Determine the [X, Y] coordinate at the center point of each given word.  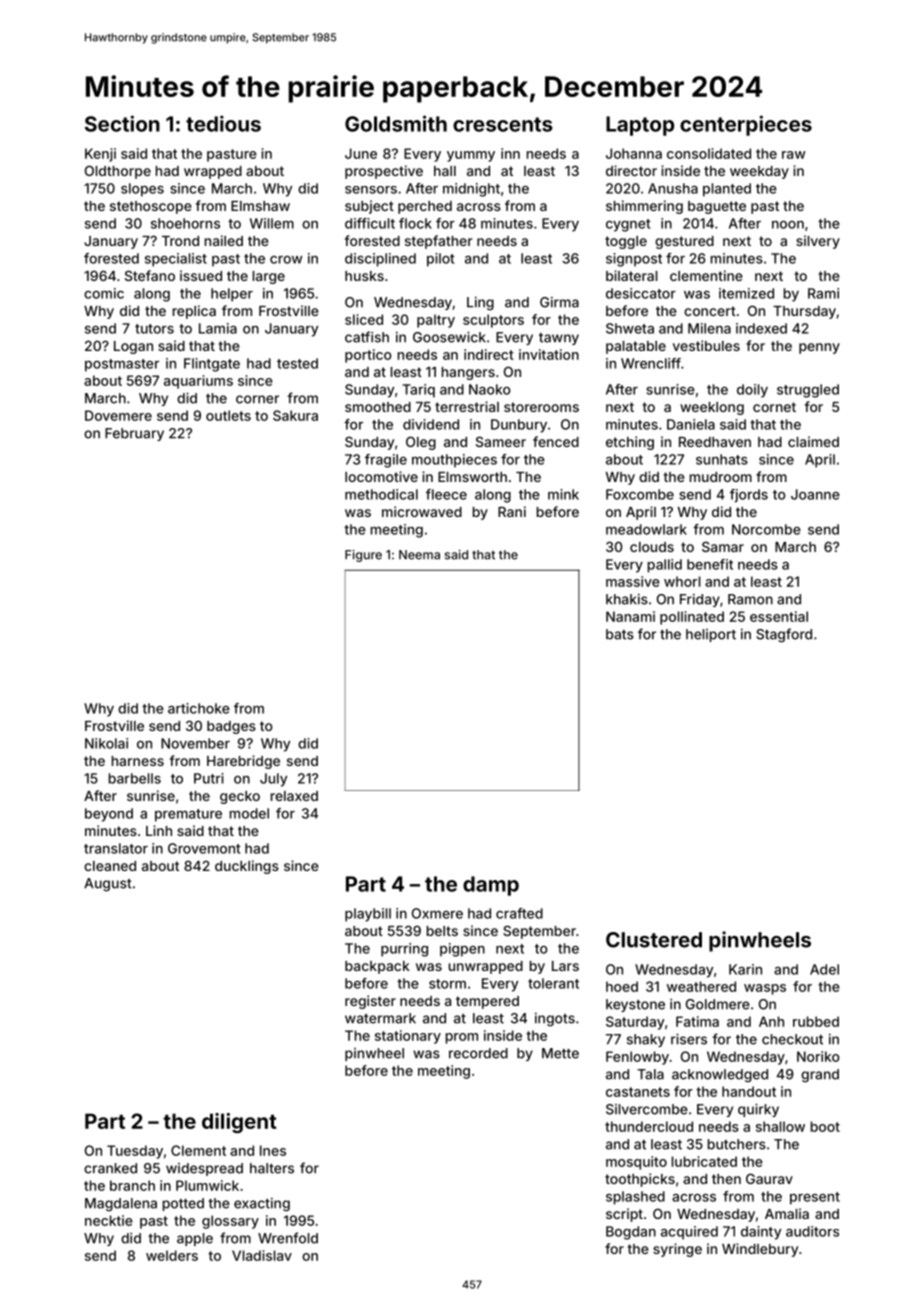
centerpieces [746, 125]
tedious [223, 123]
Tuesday [135, 1152]
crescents [503, 124]
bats [620, 634]
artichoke [199, 708]
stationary [408, 1037]
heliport [711, 635]
